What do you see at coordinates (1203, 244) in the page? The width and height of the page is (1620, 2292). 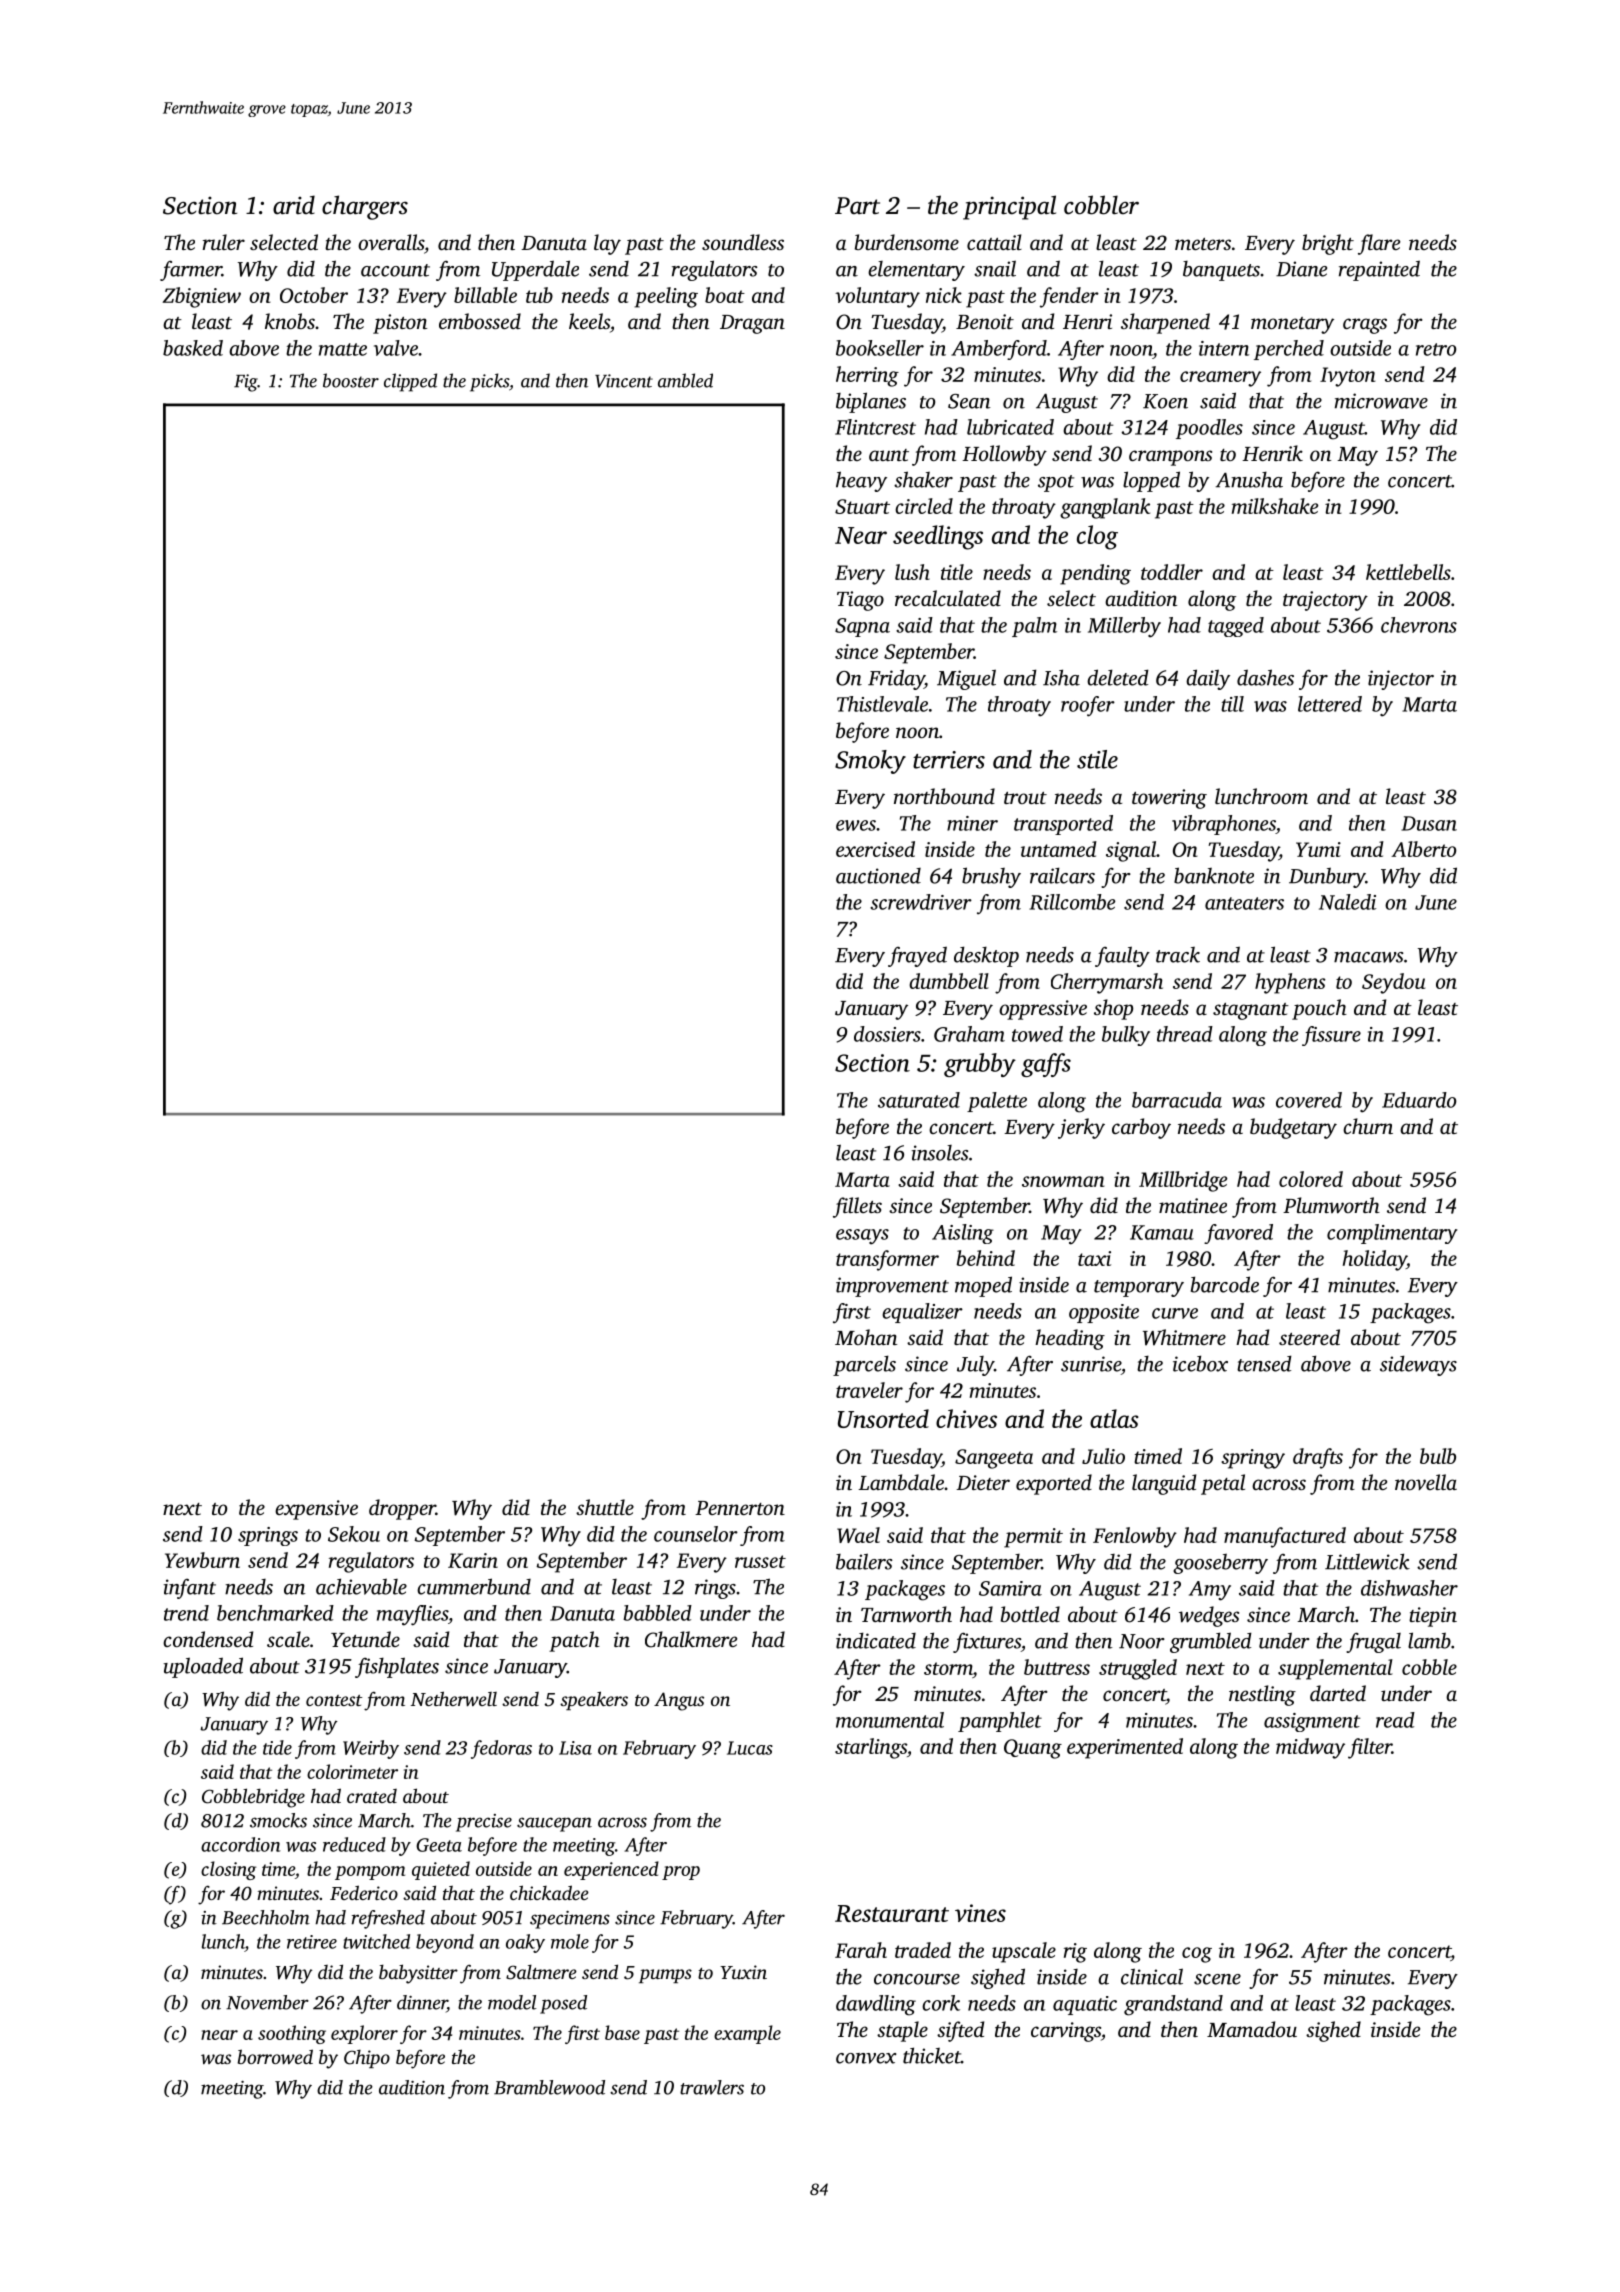 I see `meters` at bounding box center [1203, 244].
